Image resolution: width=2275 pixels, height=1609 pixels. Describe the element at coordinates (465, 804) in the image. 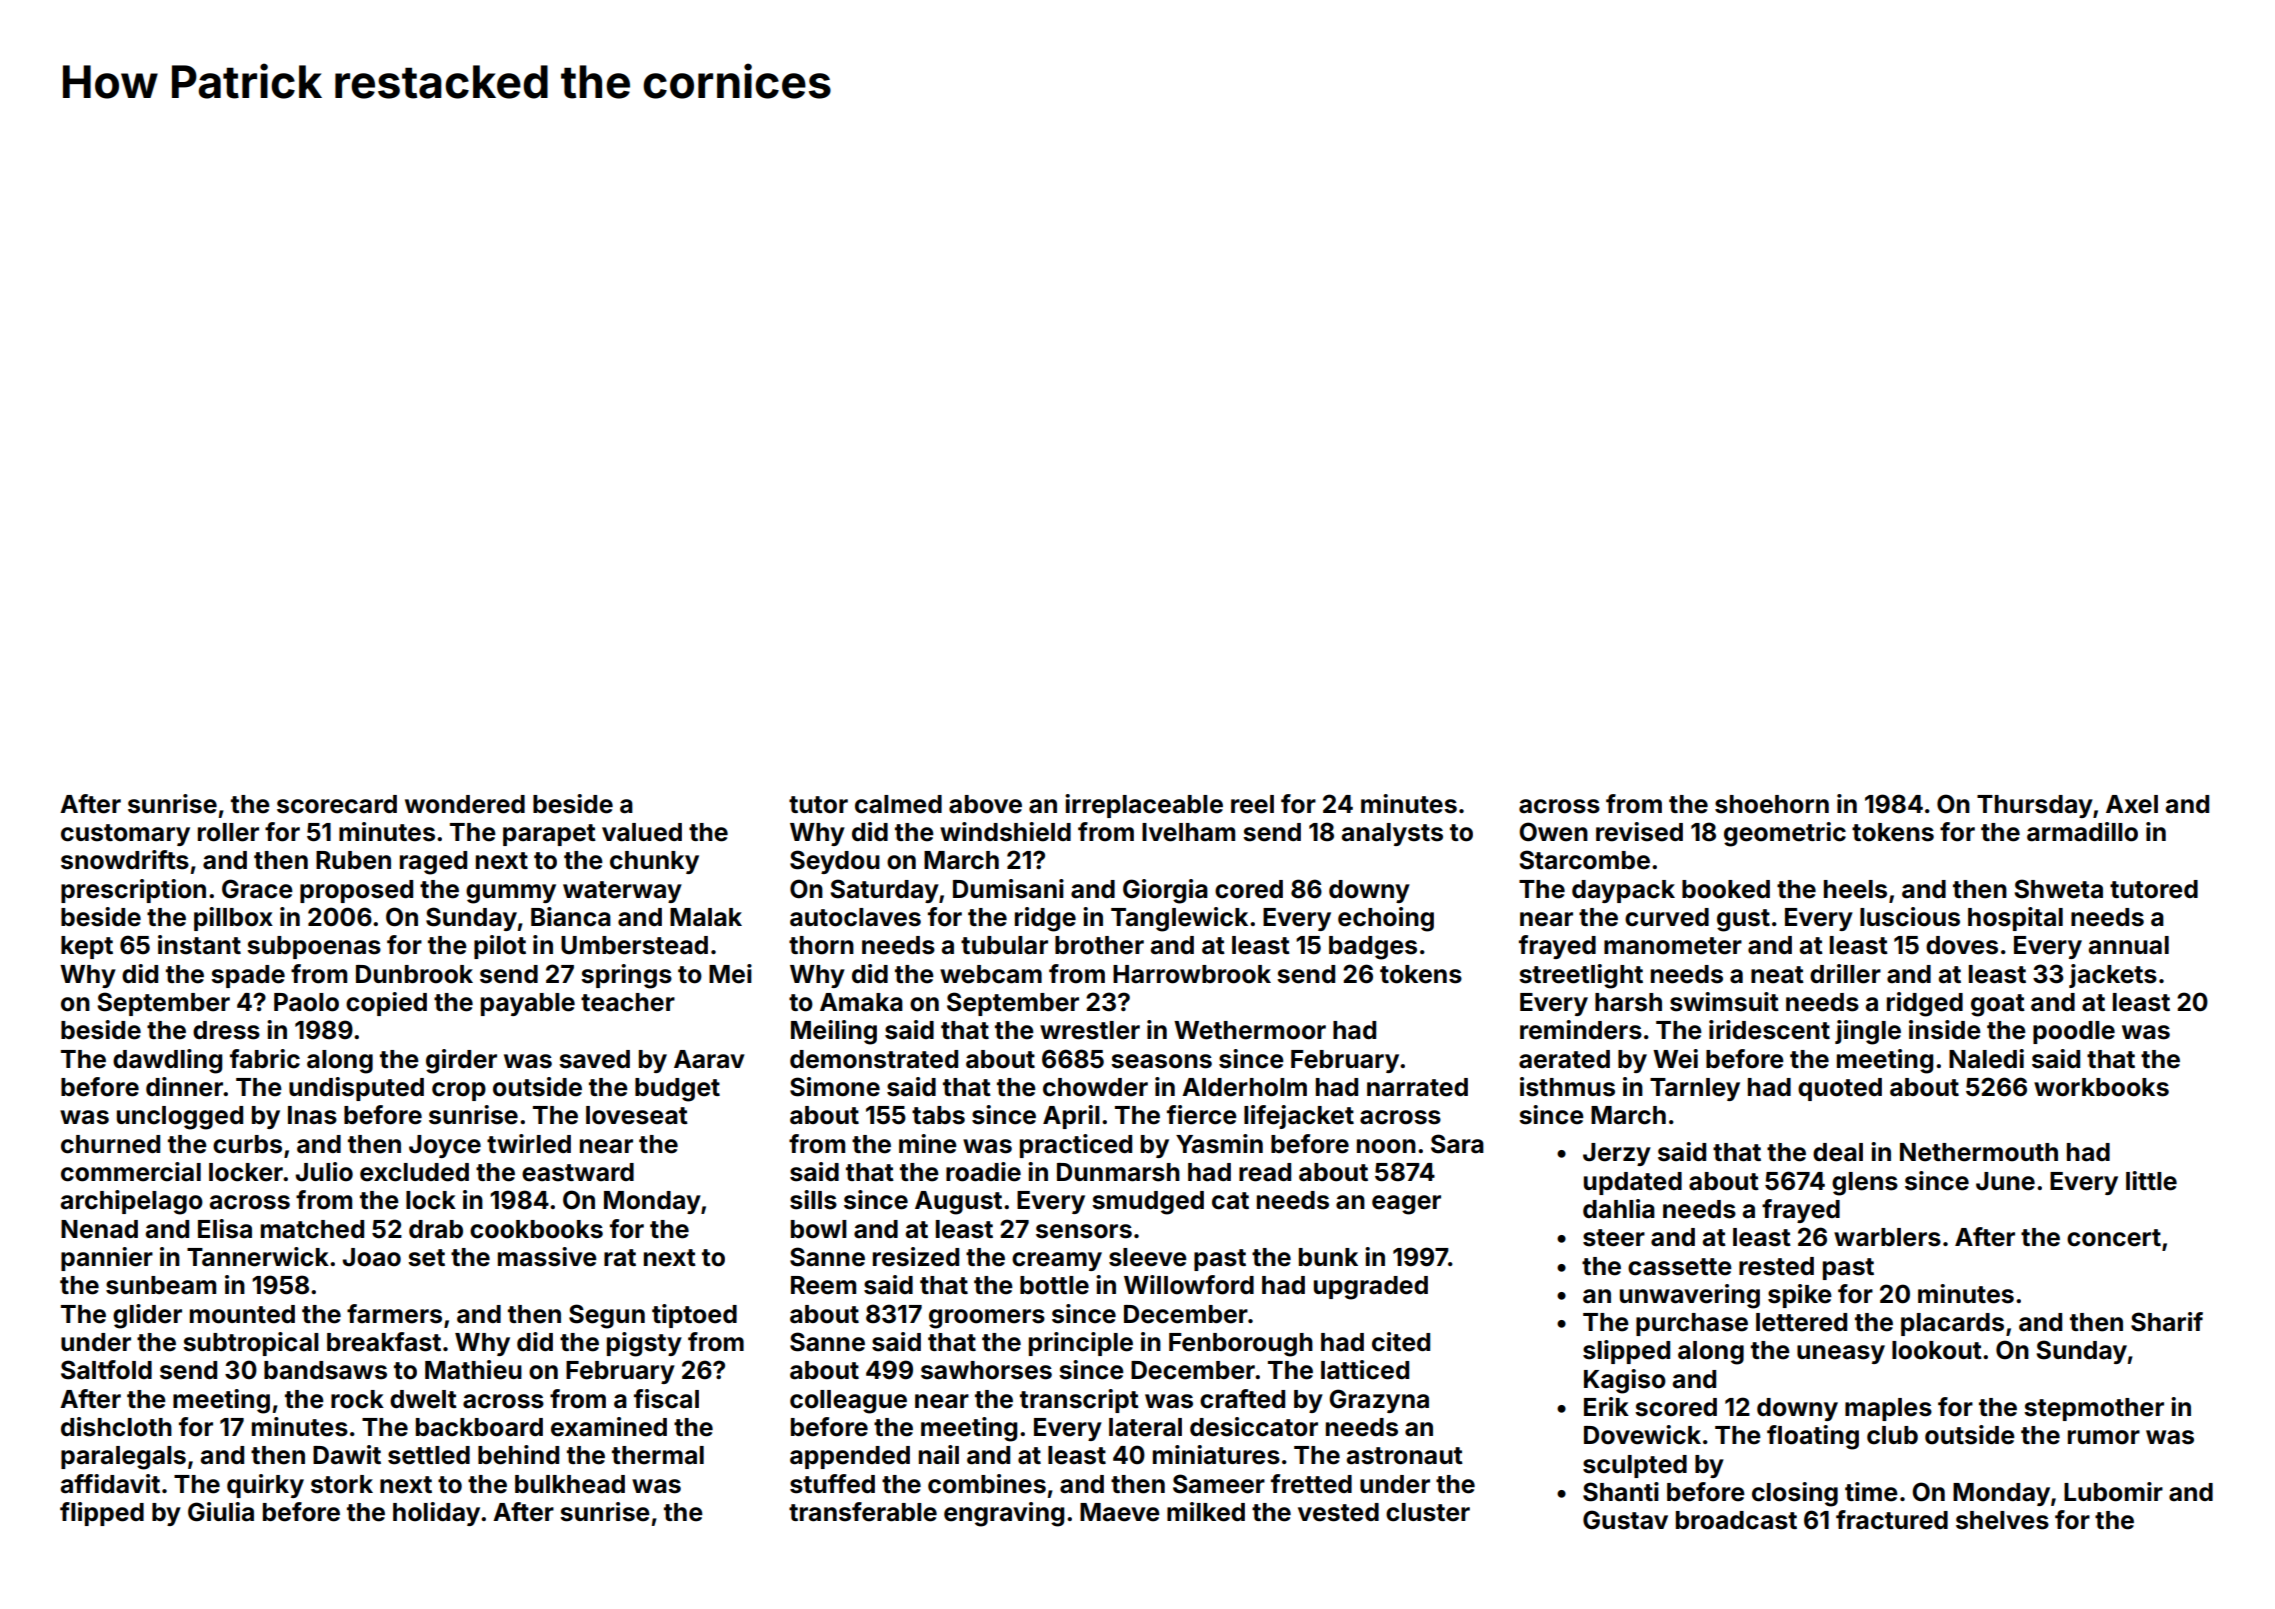

I see `wondered` at that location.
